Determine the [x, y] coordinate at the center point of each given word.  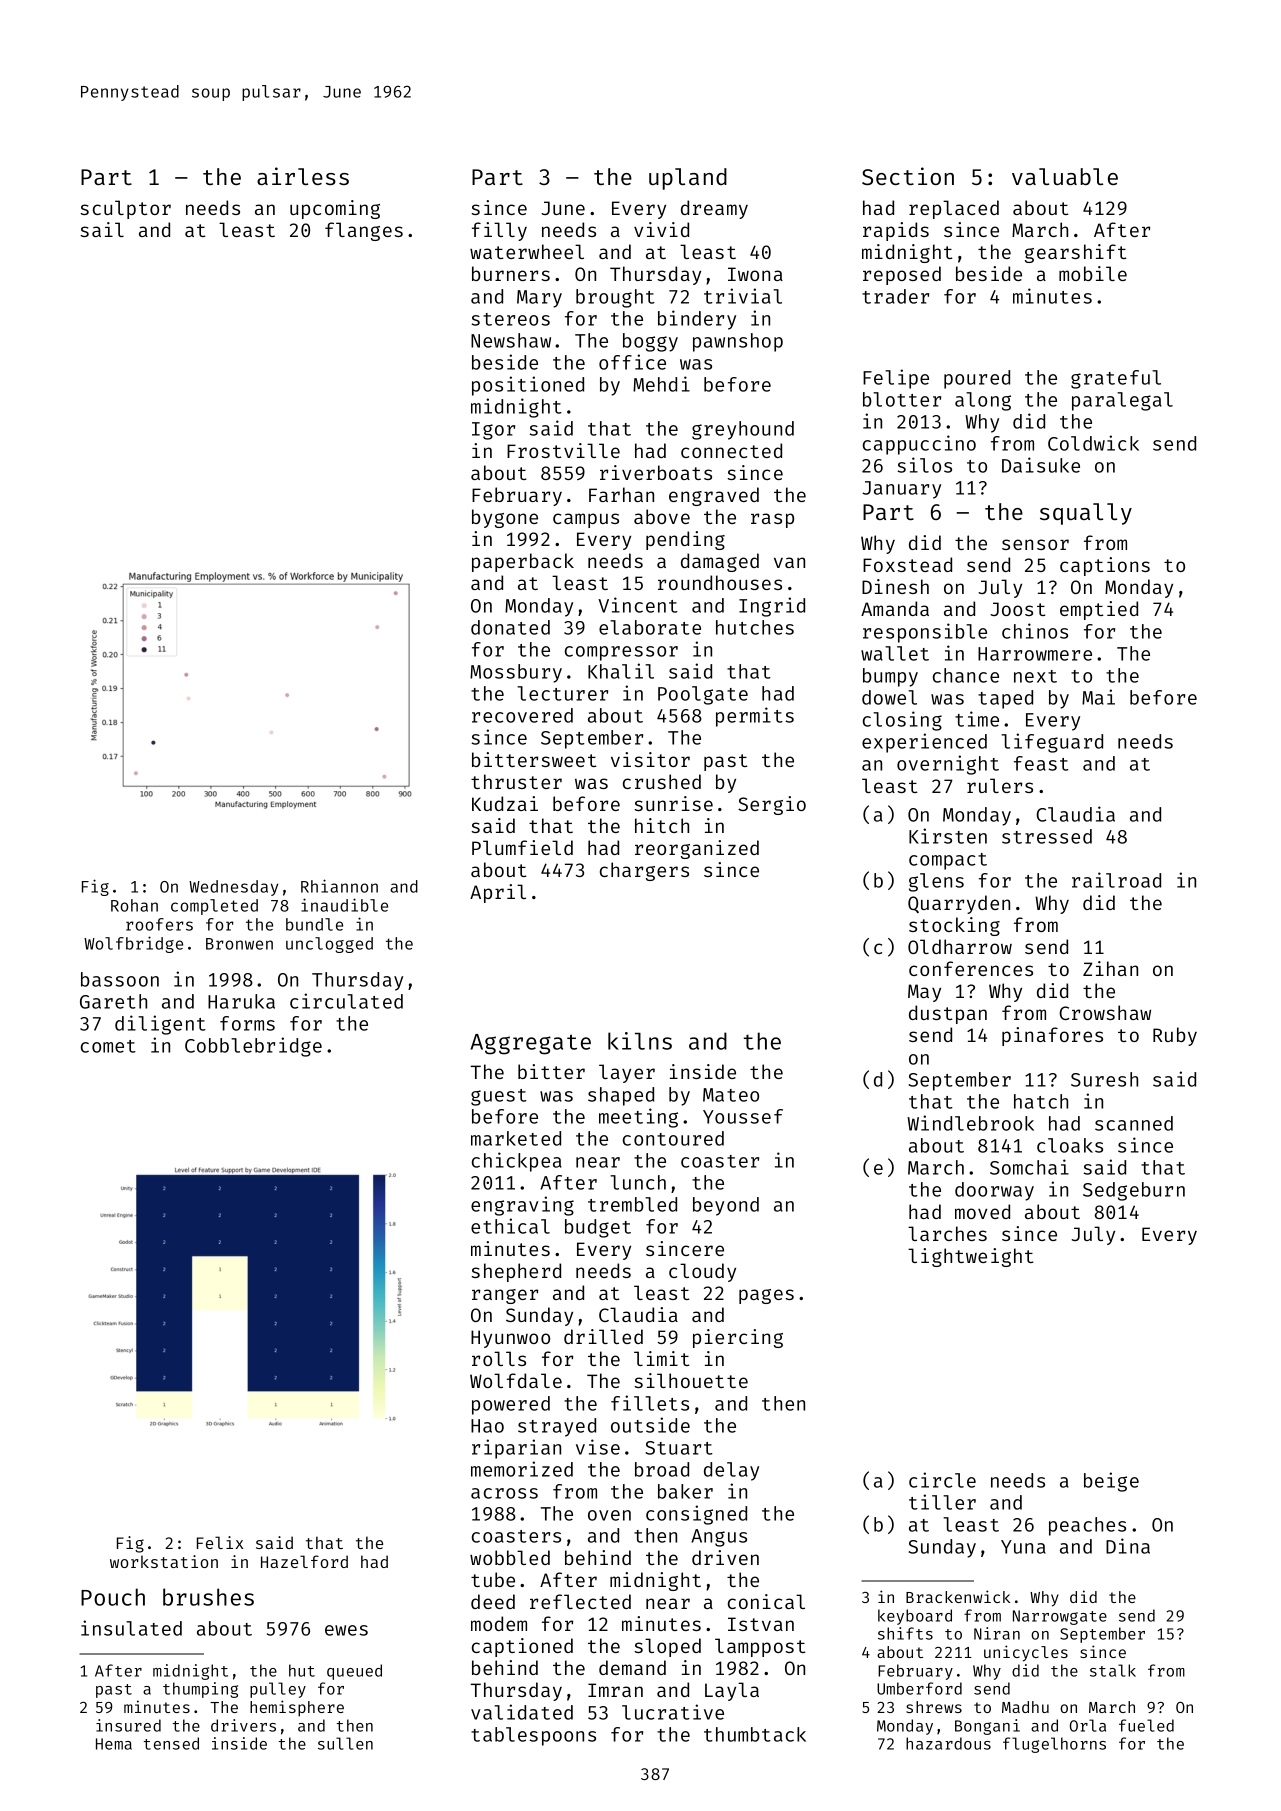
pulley [278, 1690]
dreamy [714, 209]
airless [303, 176]
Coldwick [1093, 443]
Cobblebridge [253, 1047]
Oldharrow [960, 946]
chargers [644, 871]
